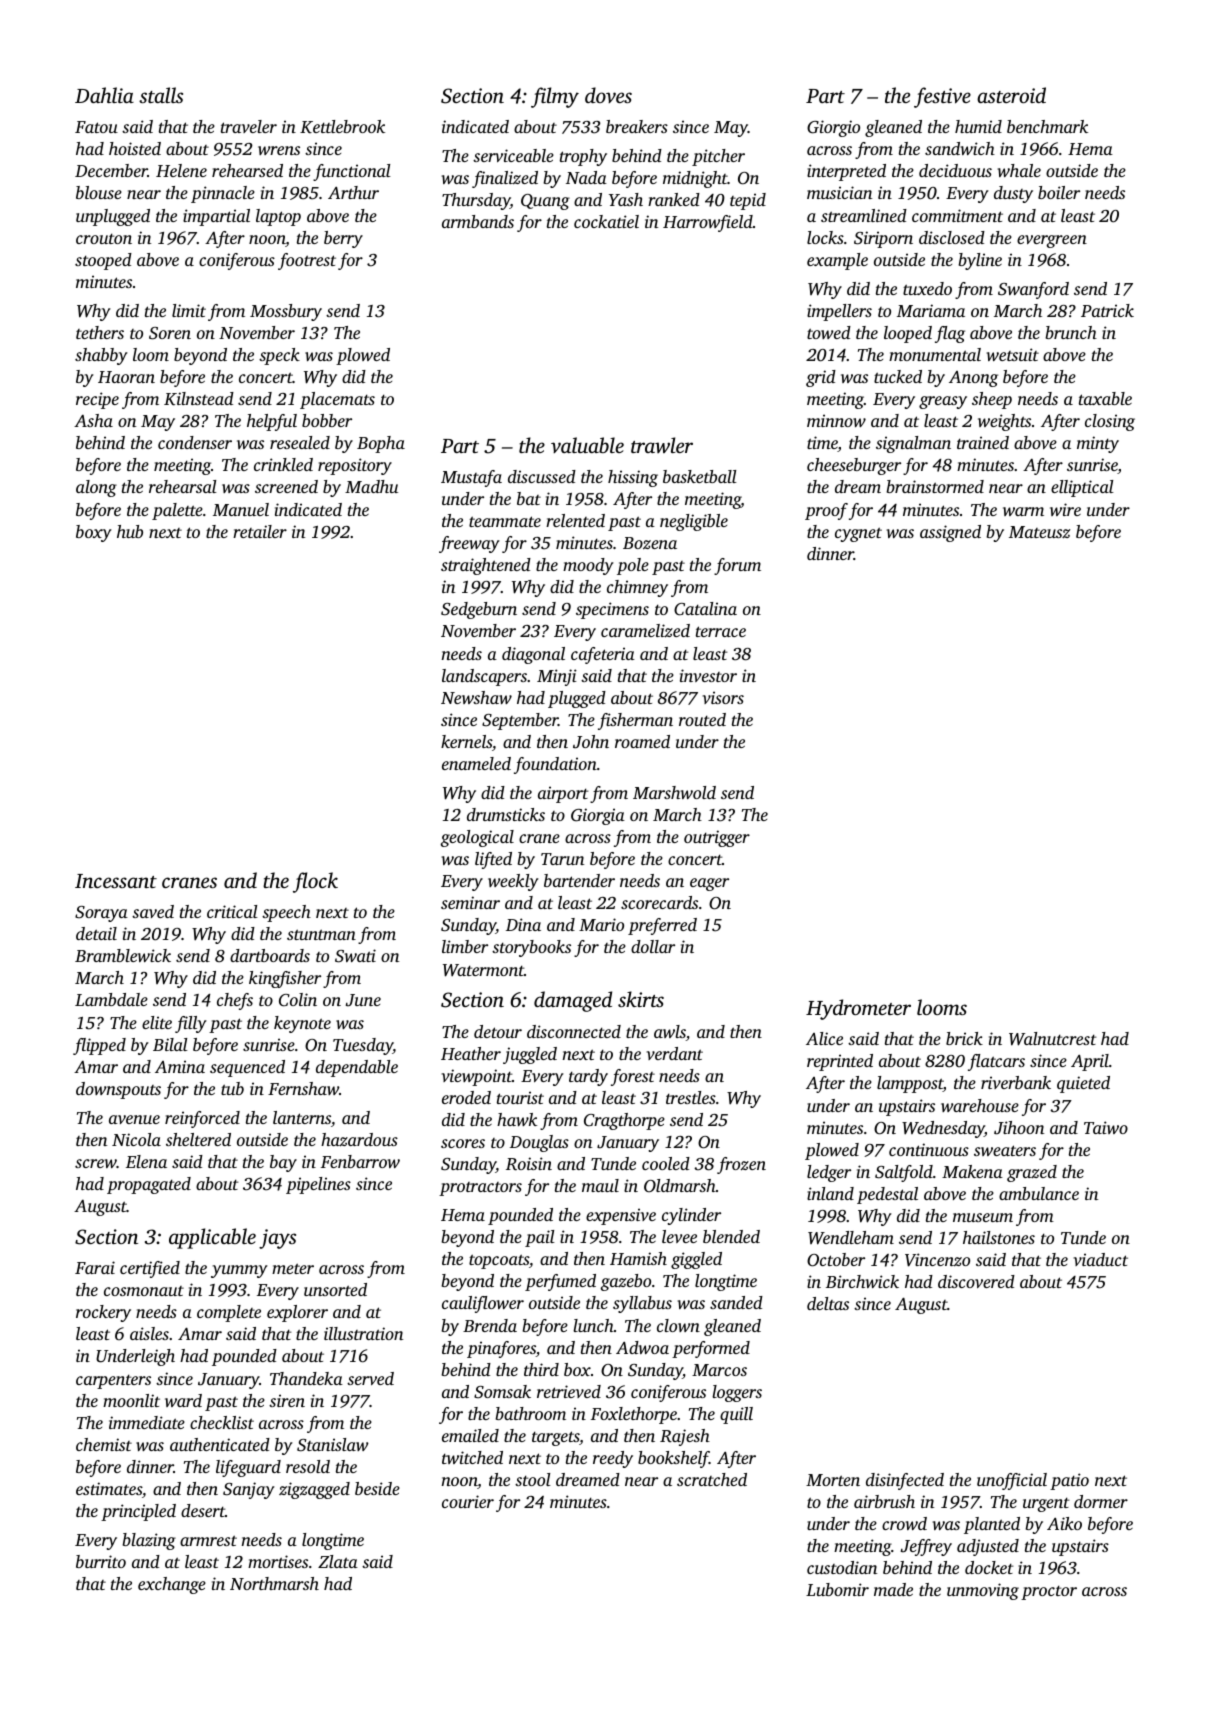  What do you see at coordinates (189, 310) in the image?
I see `limit` at bounding box center [189, 310].
